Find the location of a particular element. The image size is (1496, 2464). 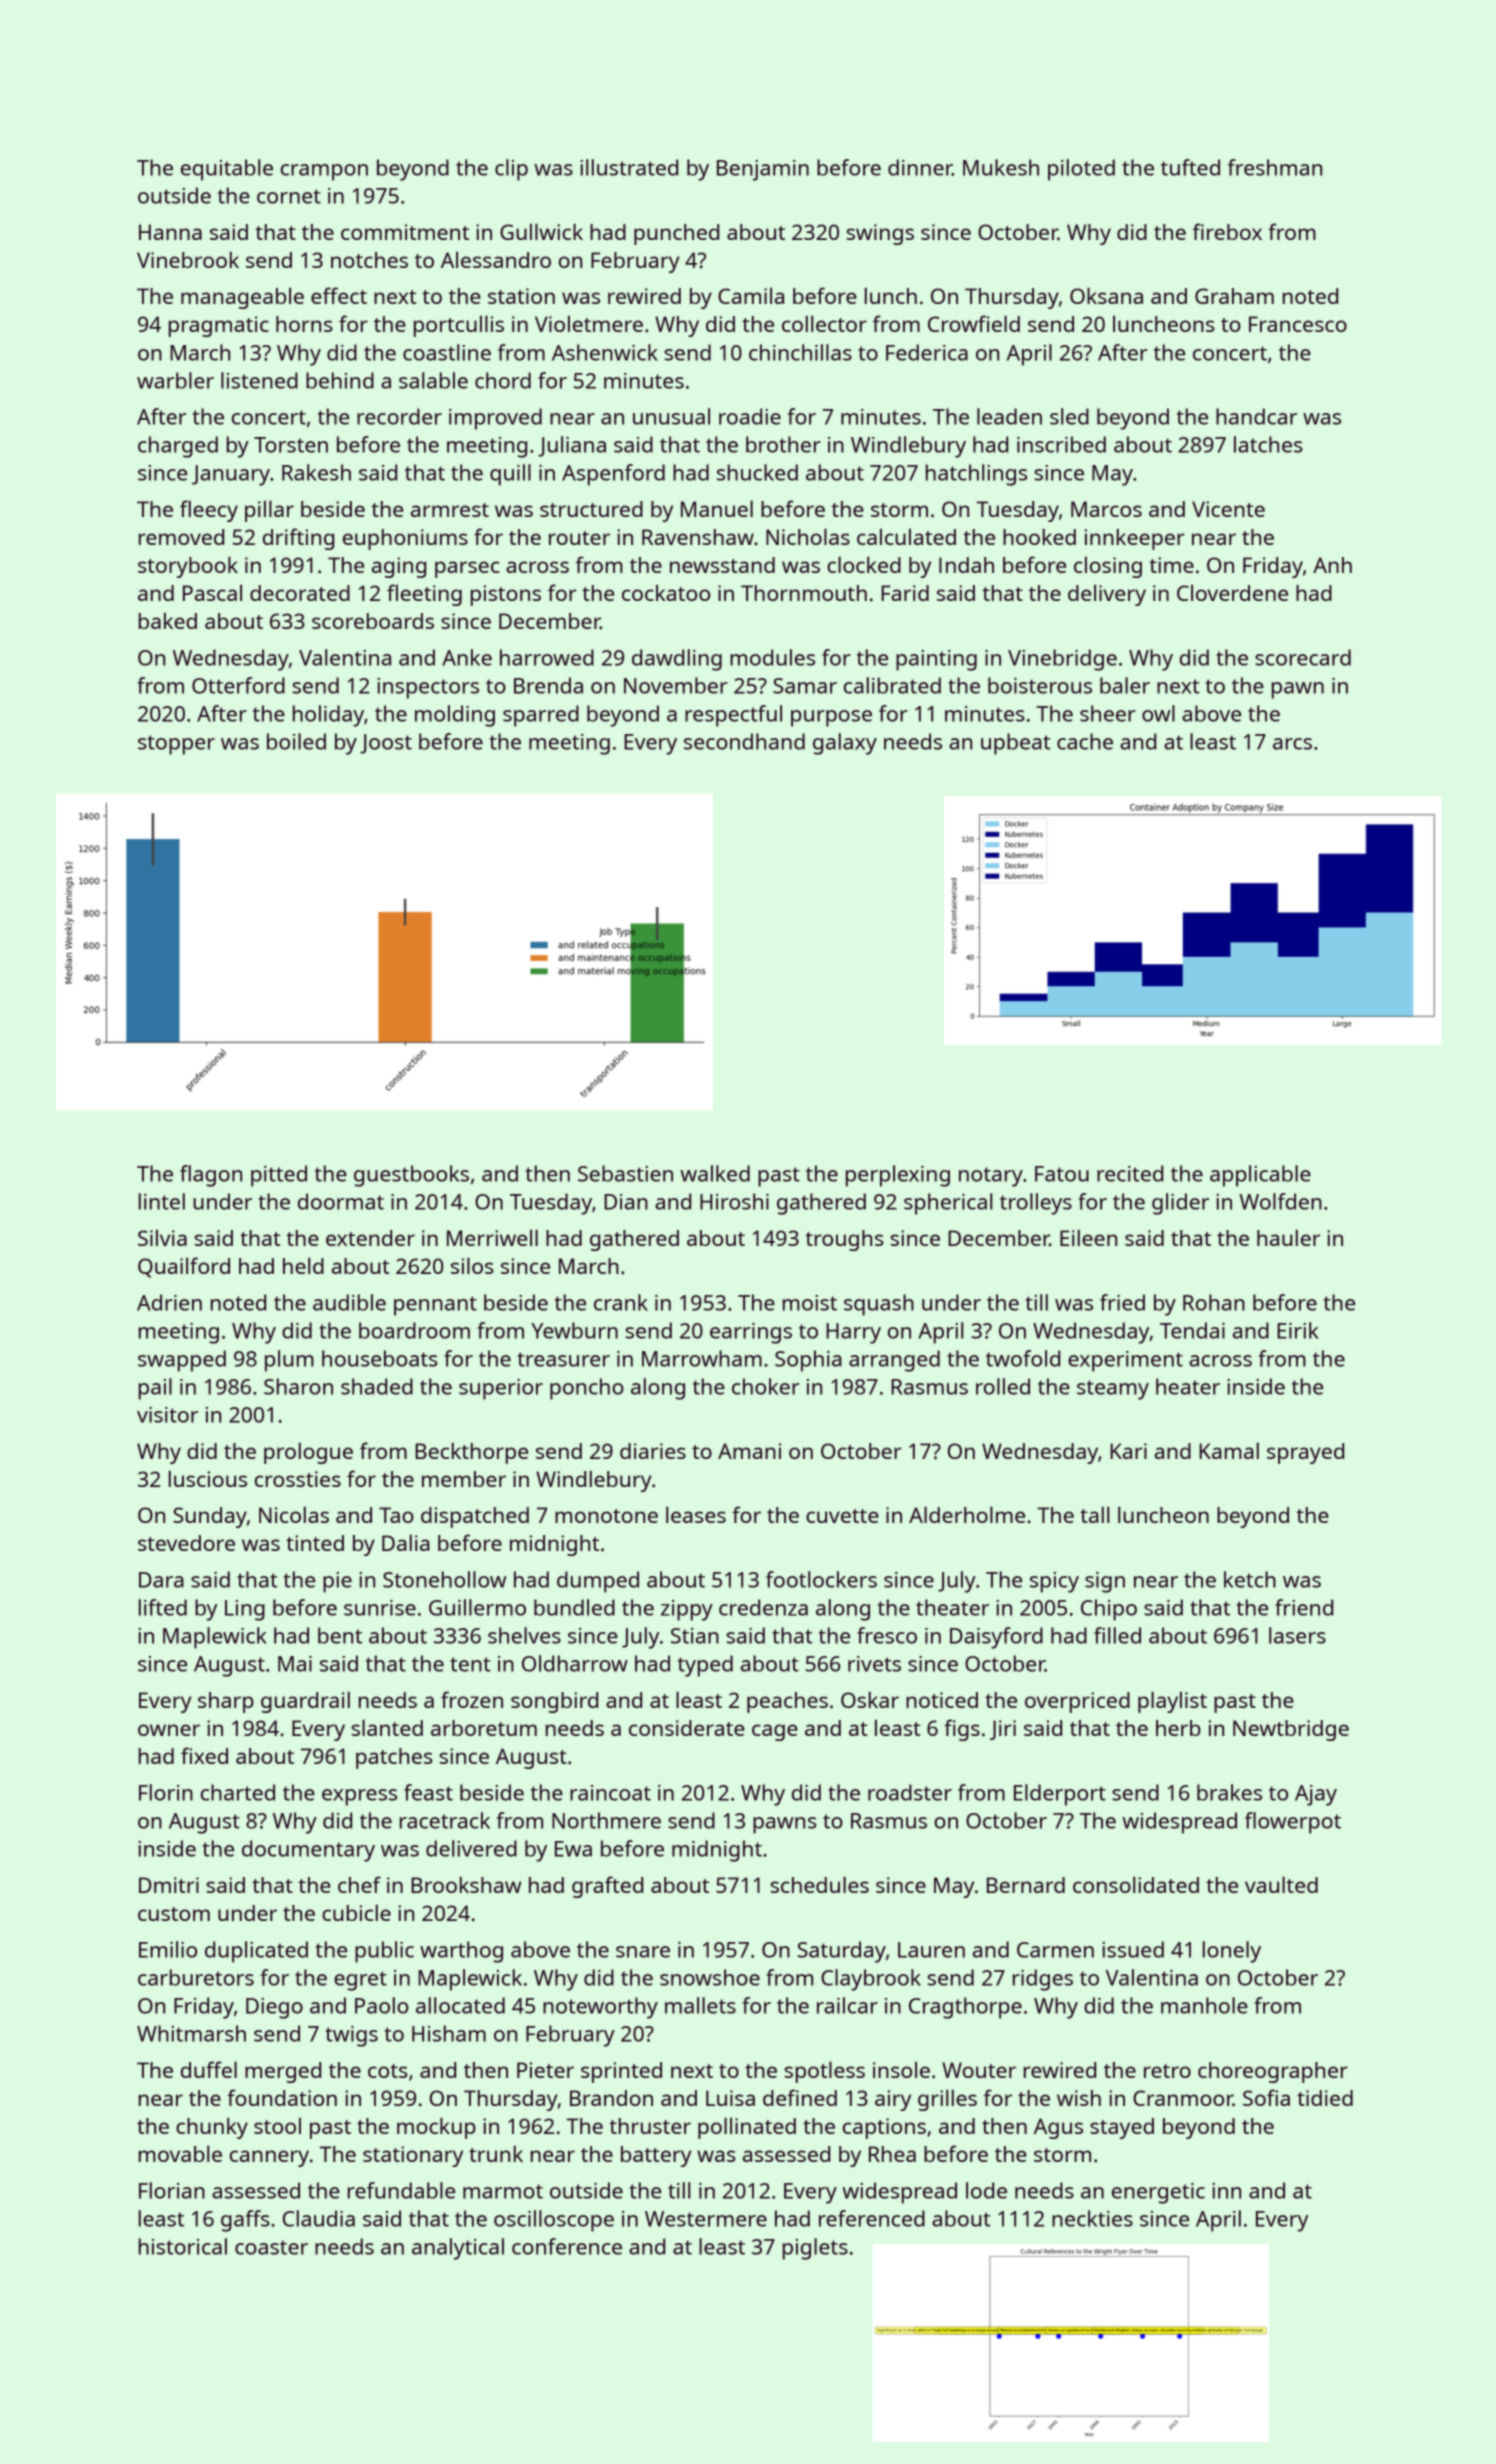

Benjamin is located at coordinates (763, 170).
